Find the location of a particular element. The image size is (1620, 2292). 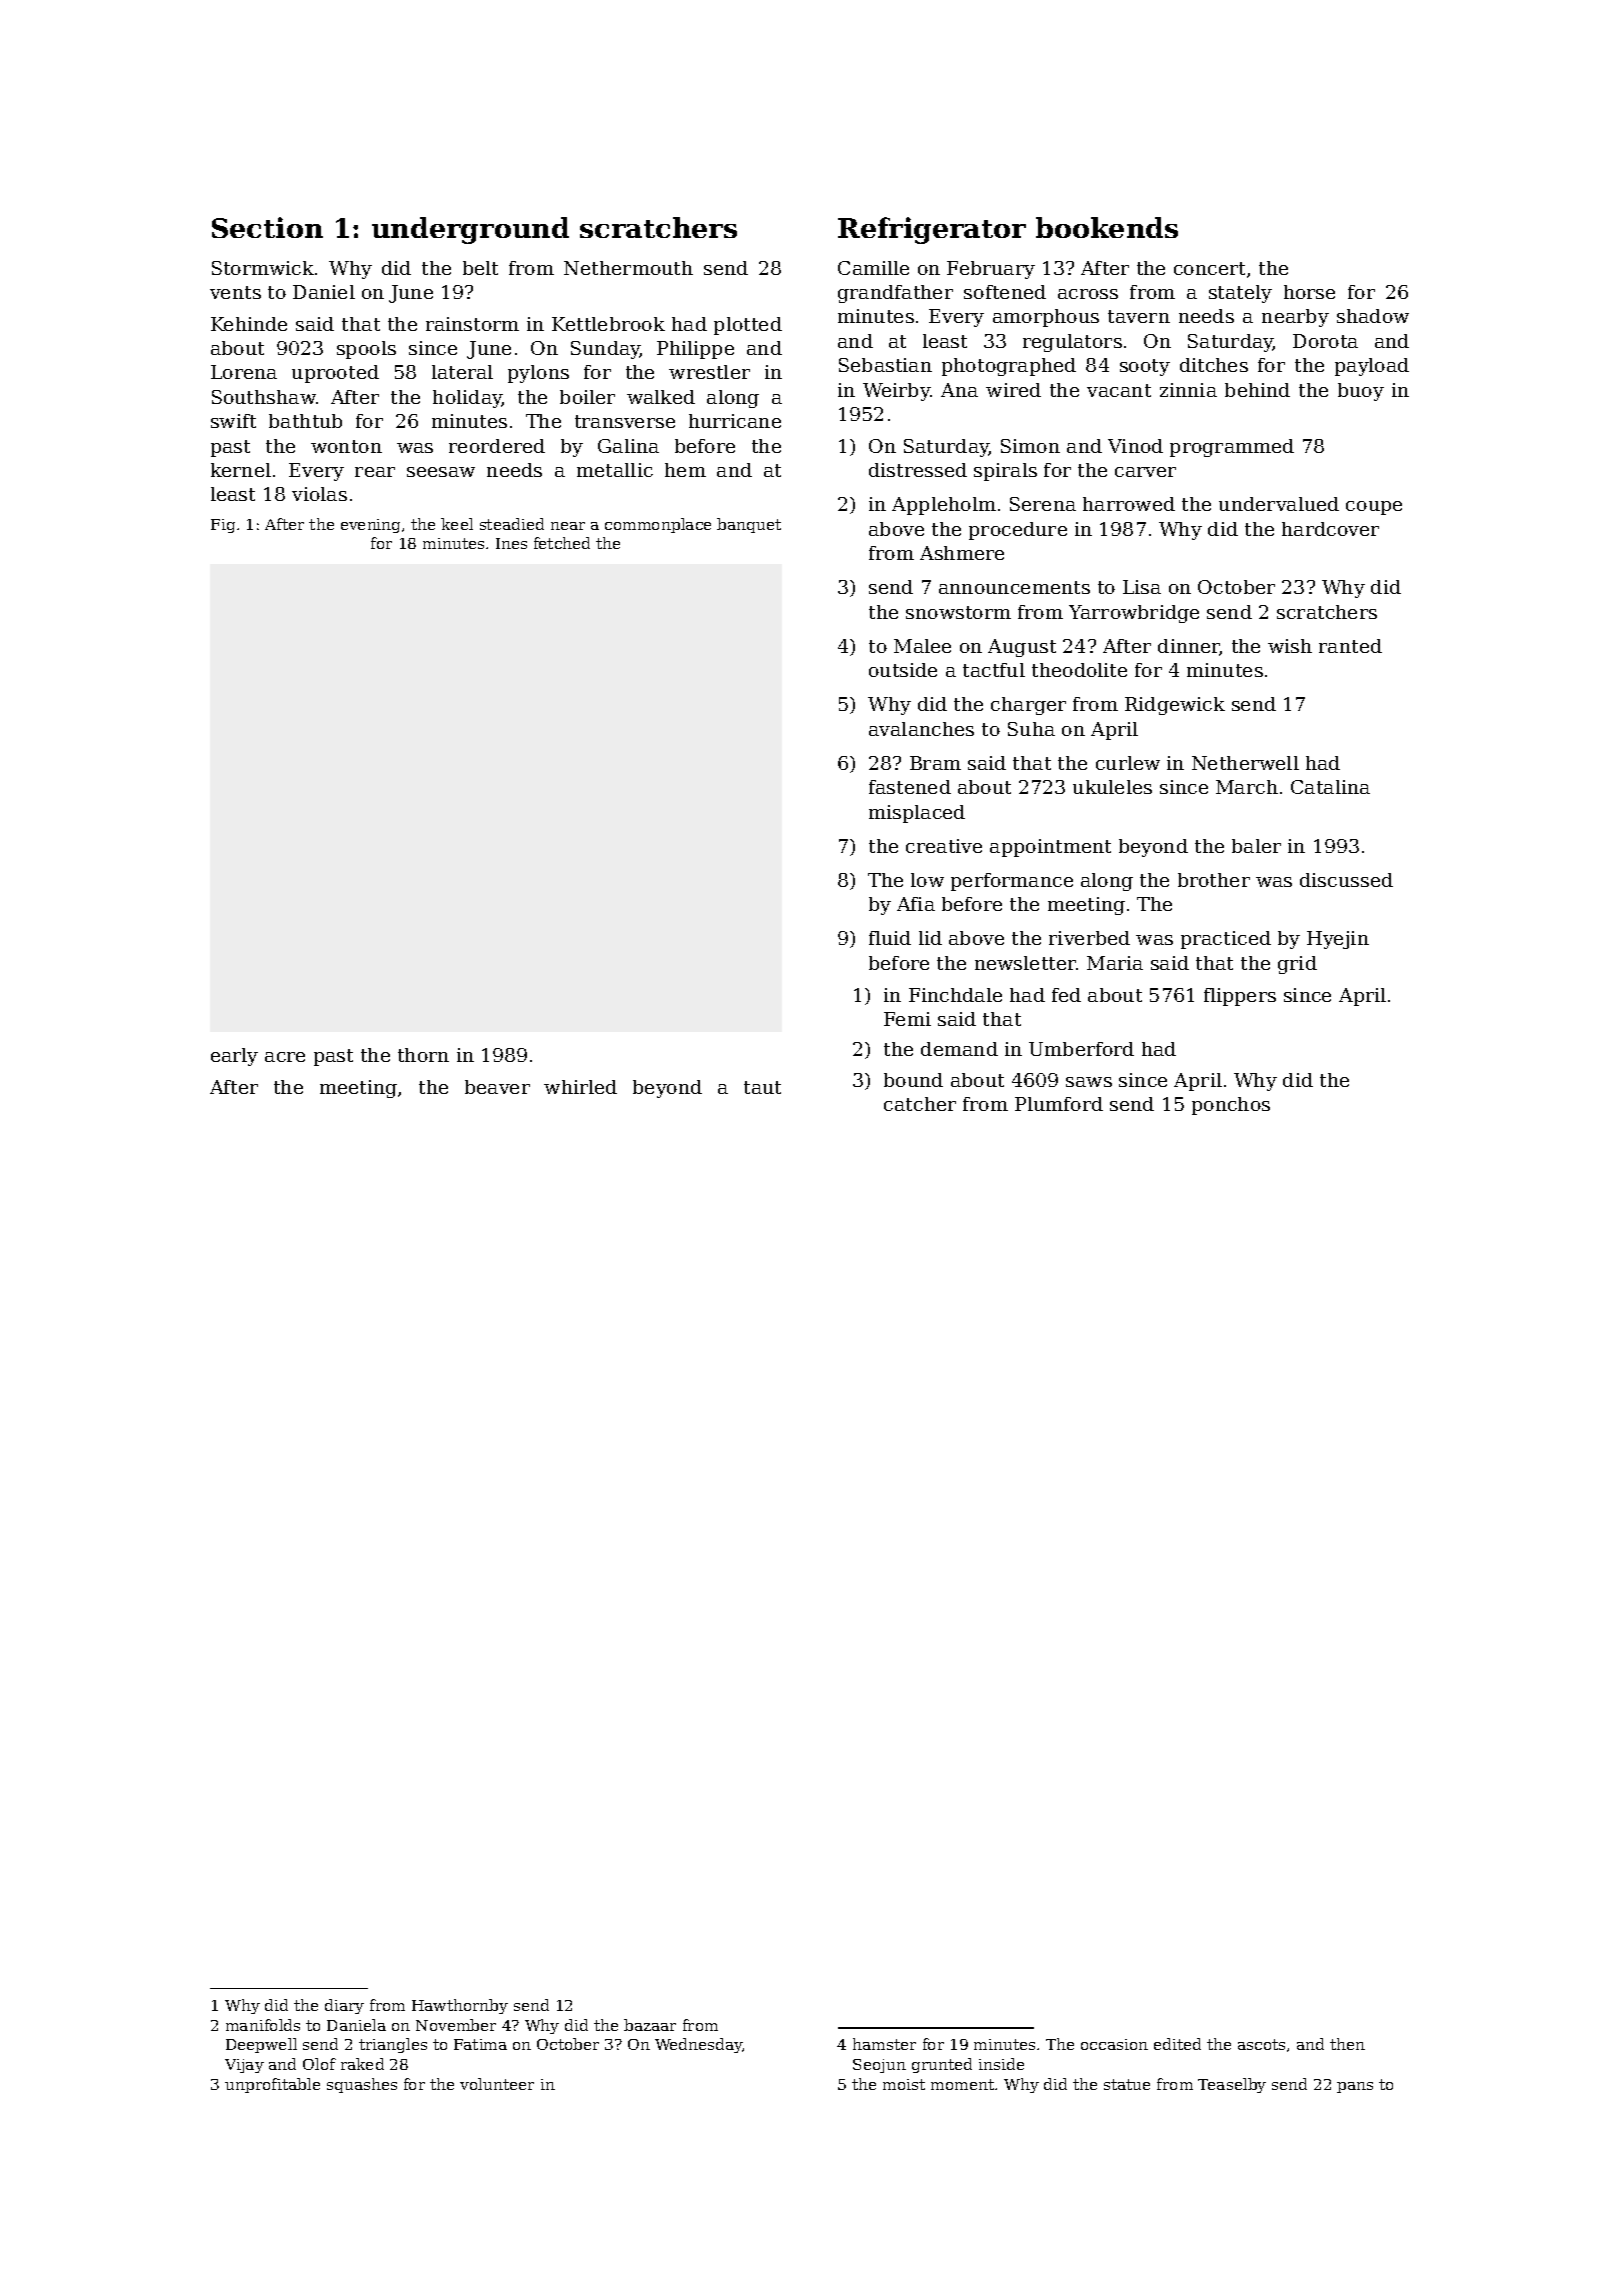

hamster is located at coordinates (884, 2044).
